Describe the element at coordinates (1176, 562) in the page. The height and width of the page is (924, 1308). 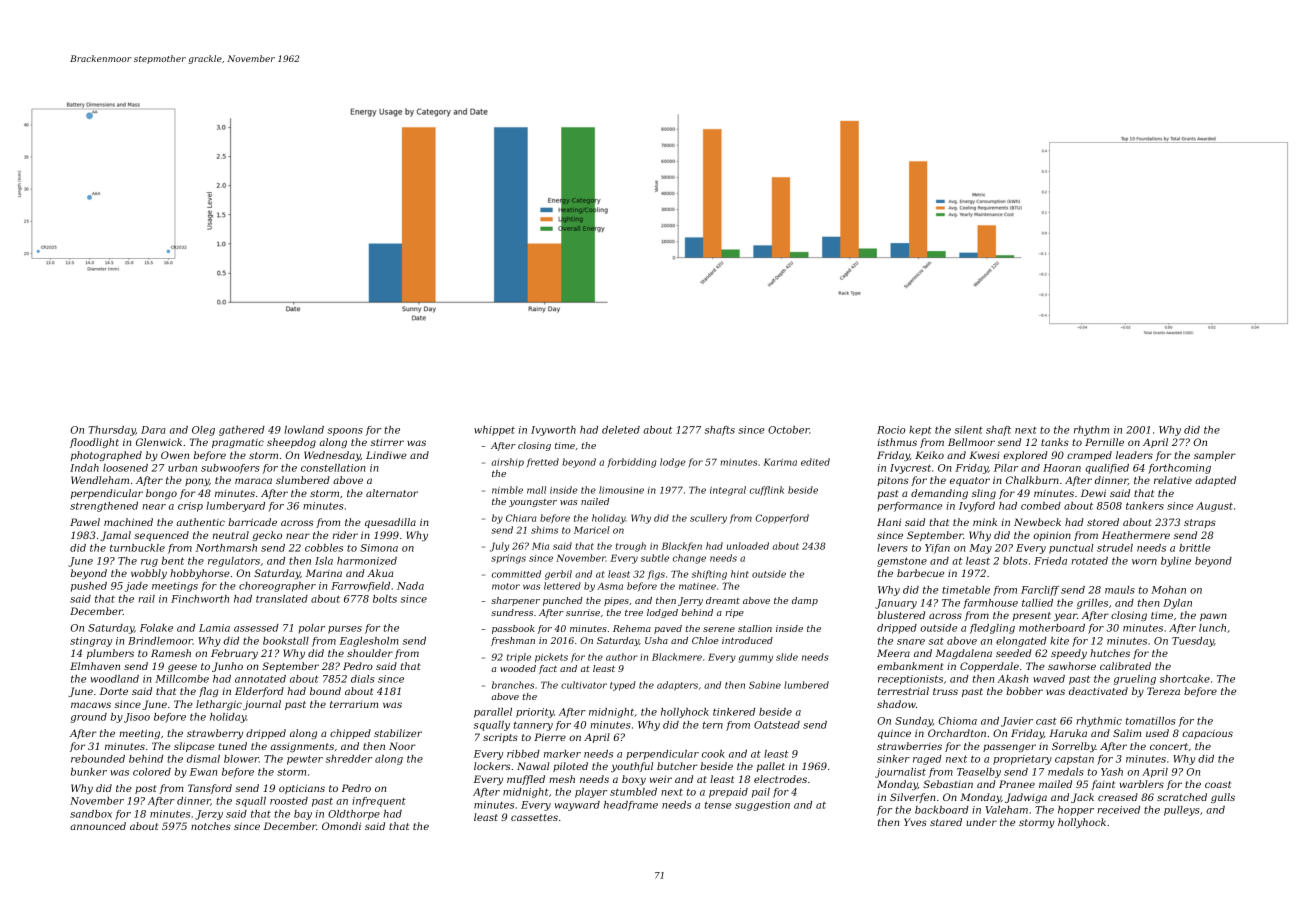
I see `byline` at that location.
